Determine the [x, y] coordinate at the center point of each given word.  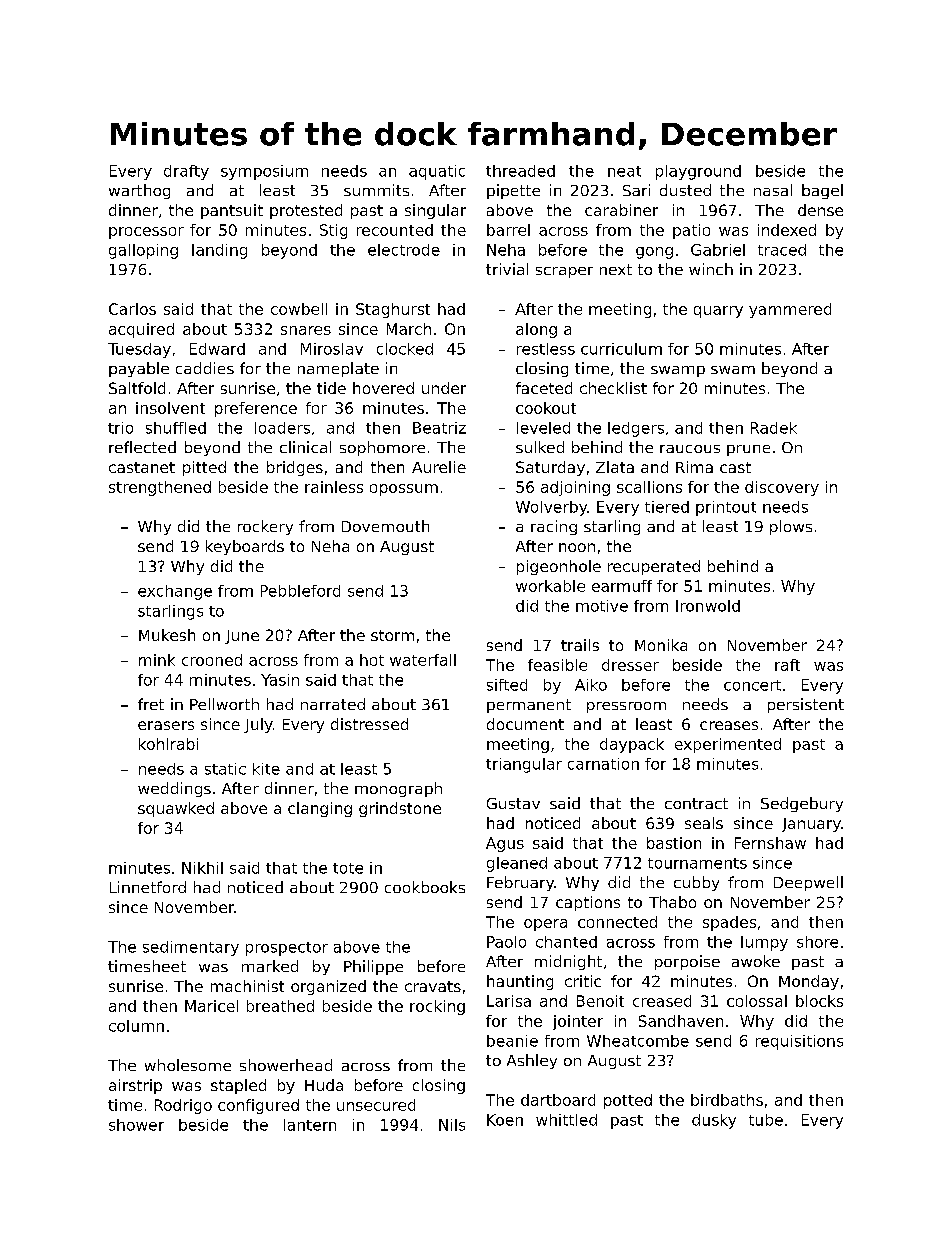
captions [588, 903]
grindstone [400, 809]
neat [624, 171]
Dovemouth [385, 526]
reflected [142, 447]
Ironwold [708, 606]
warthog [139, 191]
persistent [806, 705]
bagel [822, 191]
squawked [176, 809]
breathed [280, 1006]
